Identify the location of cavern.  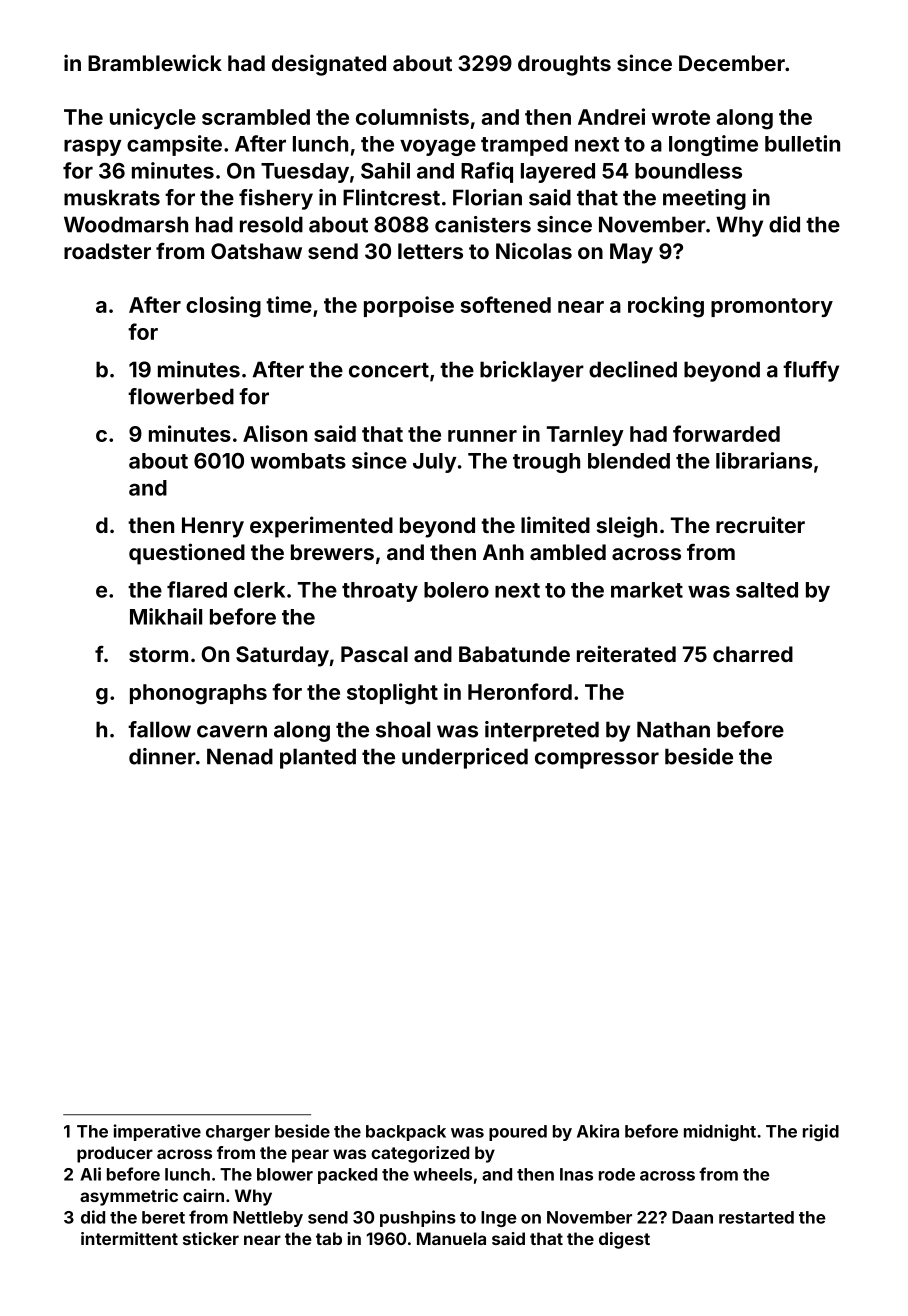
(232, 731).
